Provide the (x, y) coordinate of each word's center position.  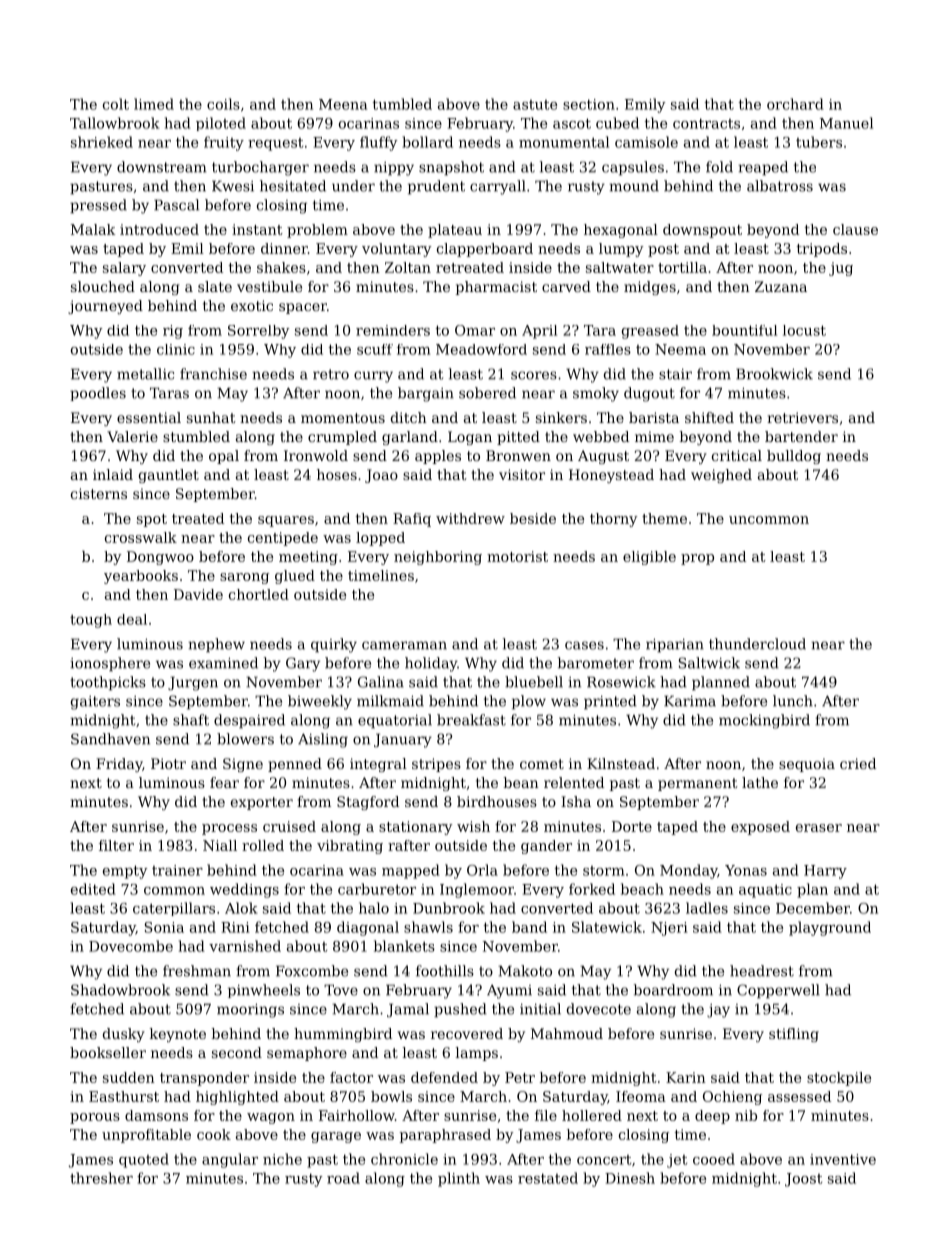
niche (282, 1159)
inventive (843, 1159)
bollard (427, 142)
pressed (98, 206)
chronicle (404, 1159)
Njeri (669, 929)
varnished (245, 946)
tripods (822, 250)
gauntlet (169, 476)
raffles (608, 349)
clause (855, 229)
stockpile (839, 1079)
